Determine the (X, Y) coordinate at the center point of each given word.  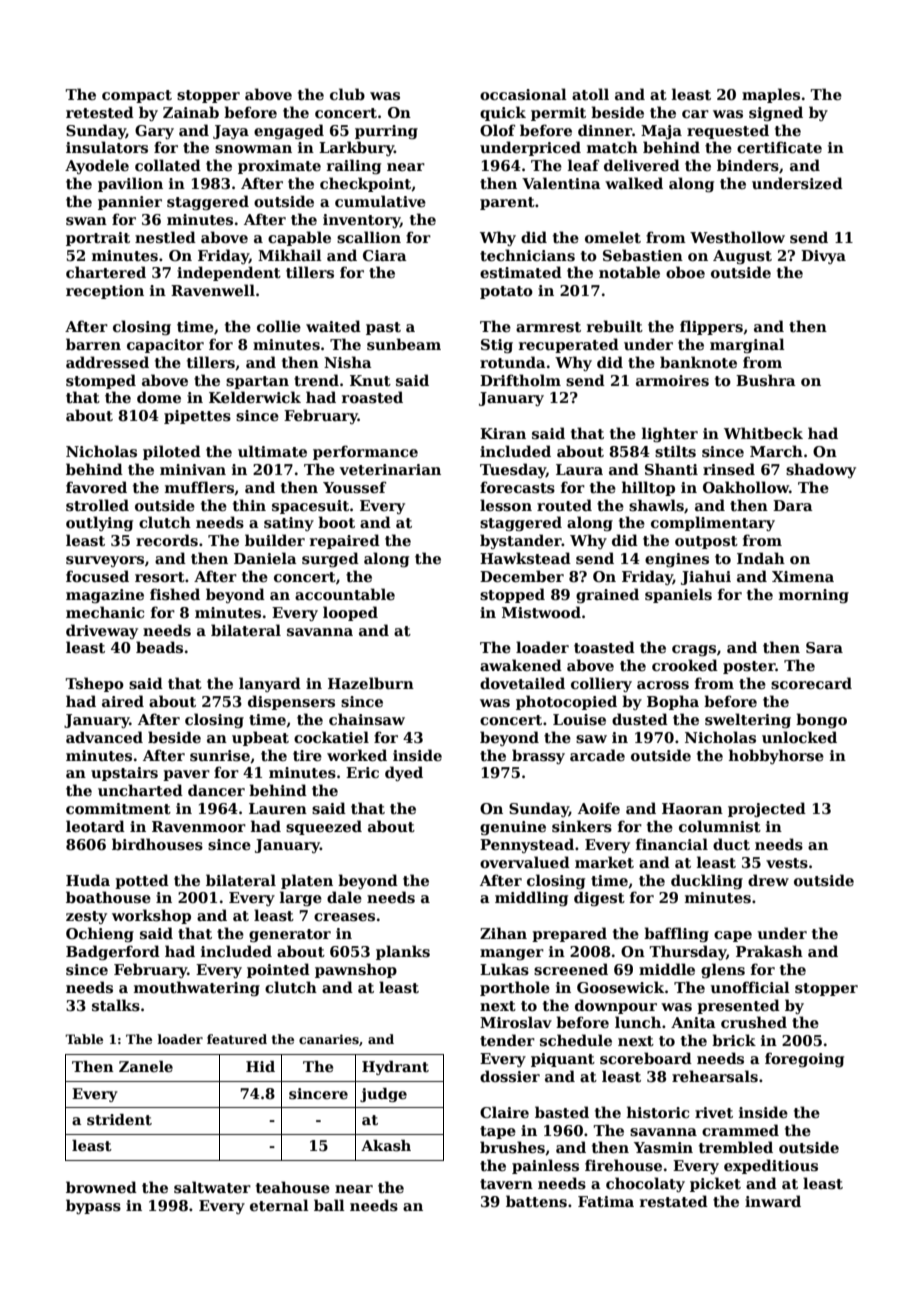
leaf (583, 165)
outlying (99, 523)
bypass (93, 1206)
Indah (761, 558)
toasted (604, 647)
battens (536, 1201)
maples (771, 95)
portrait (98, 239)
